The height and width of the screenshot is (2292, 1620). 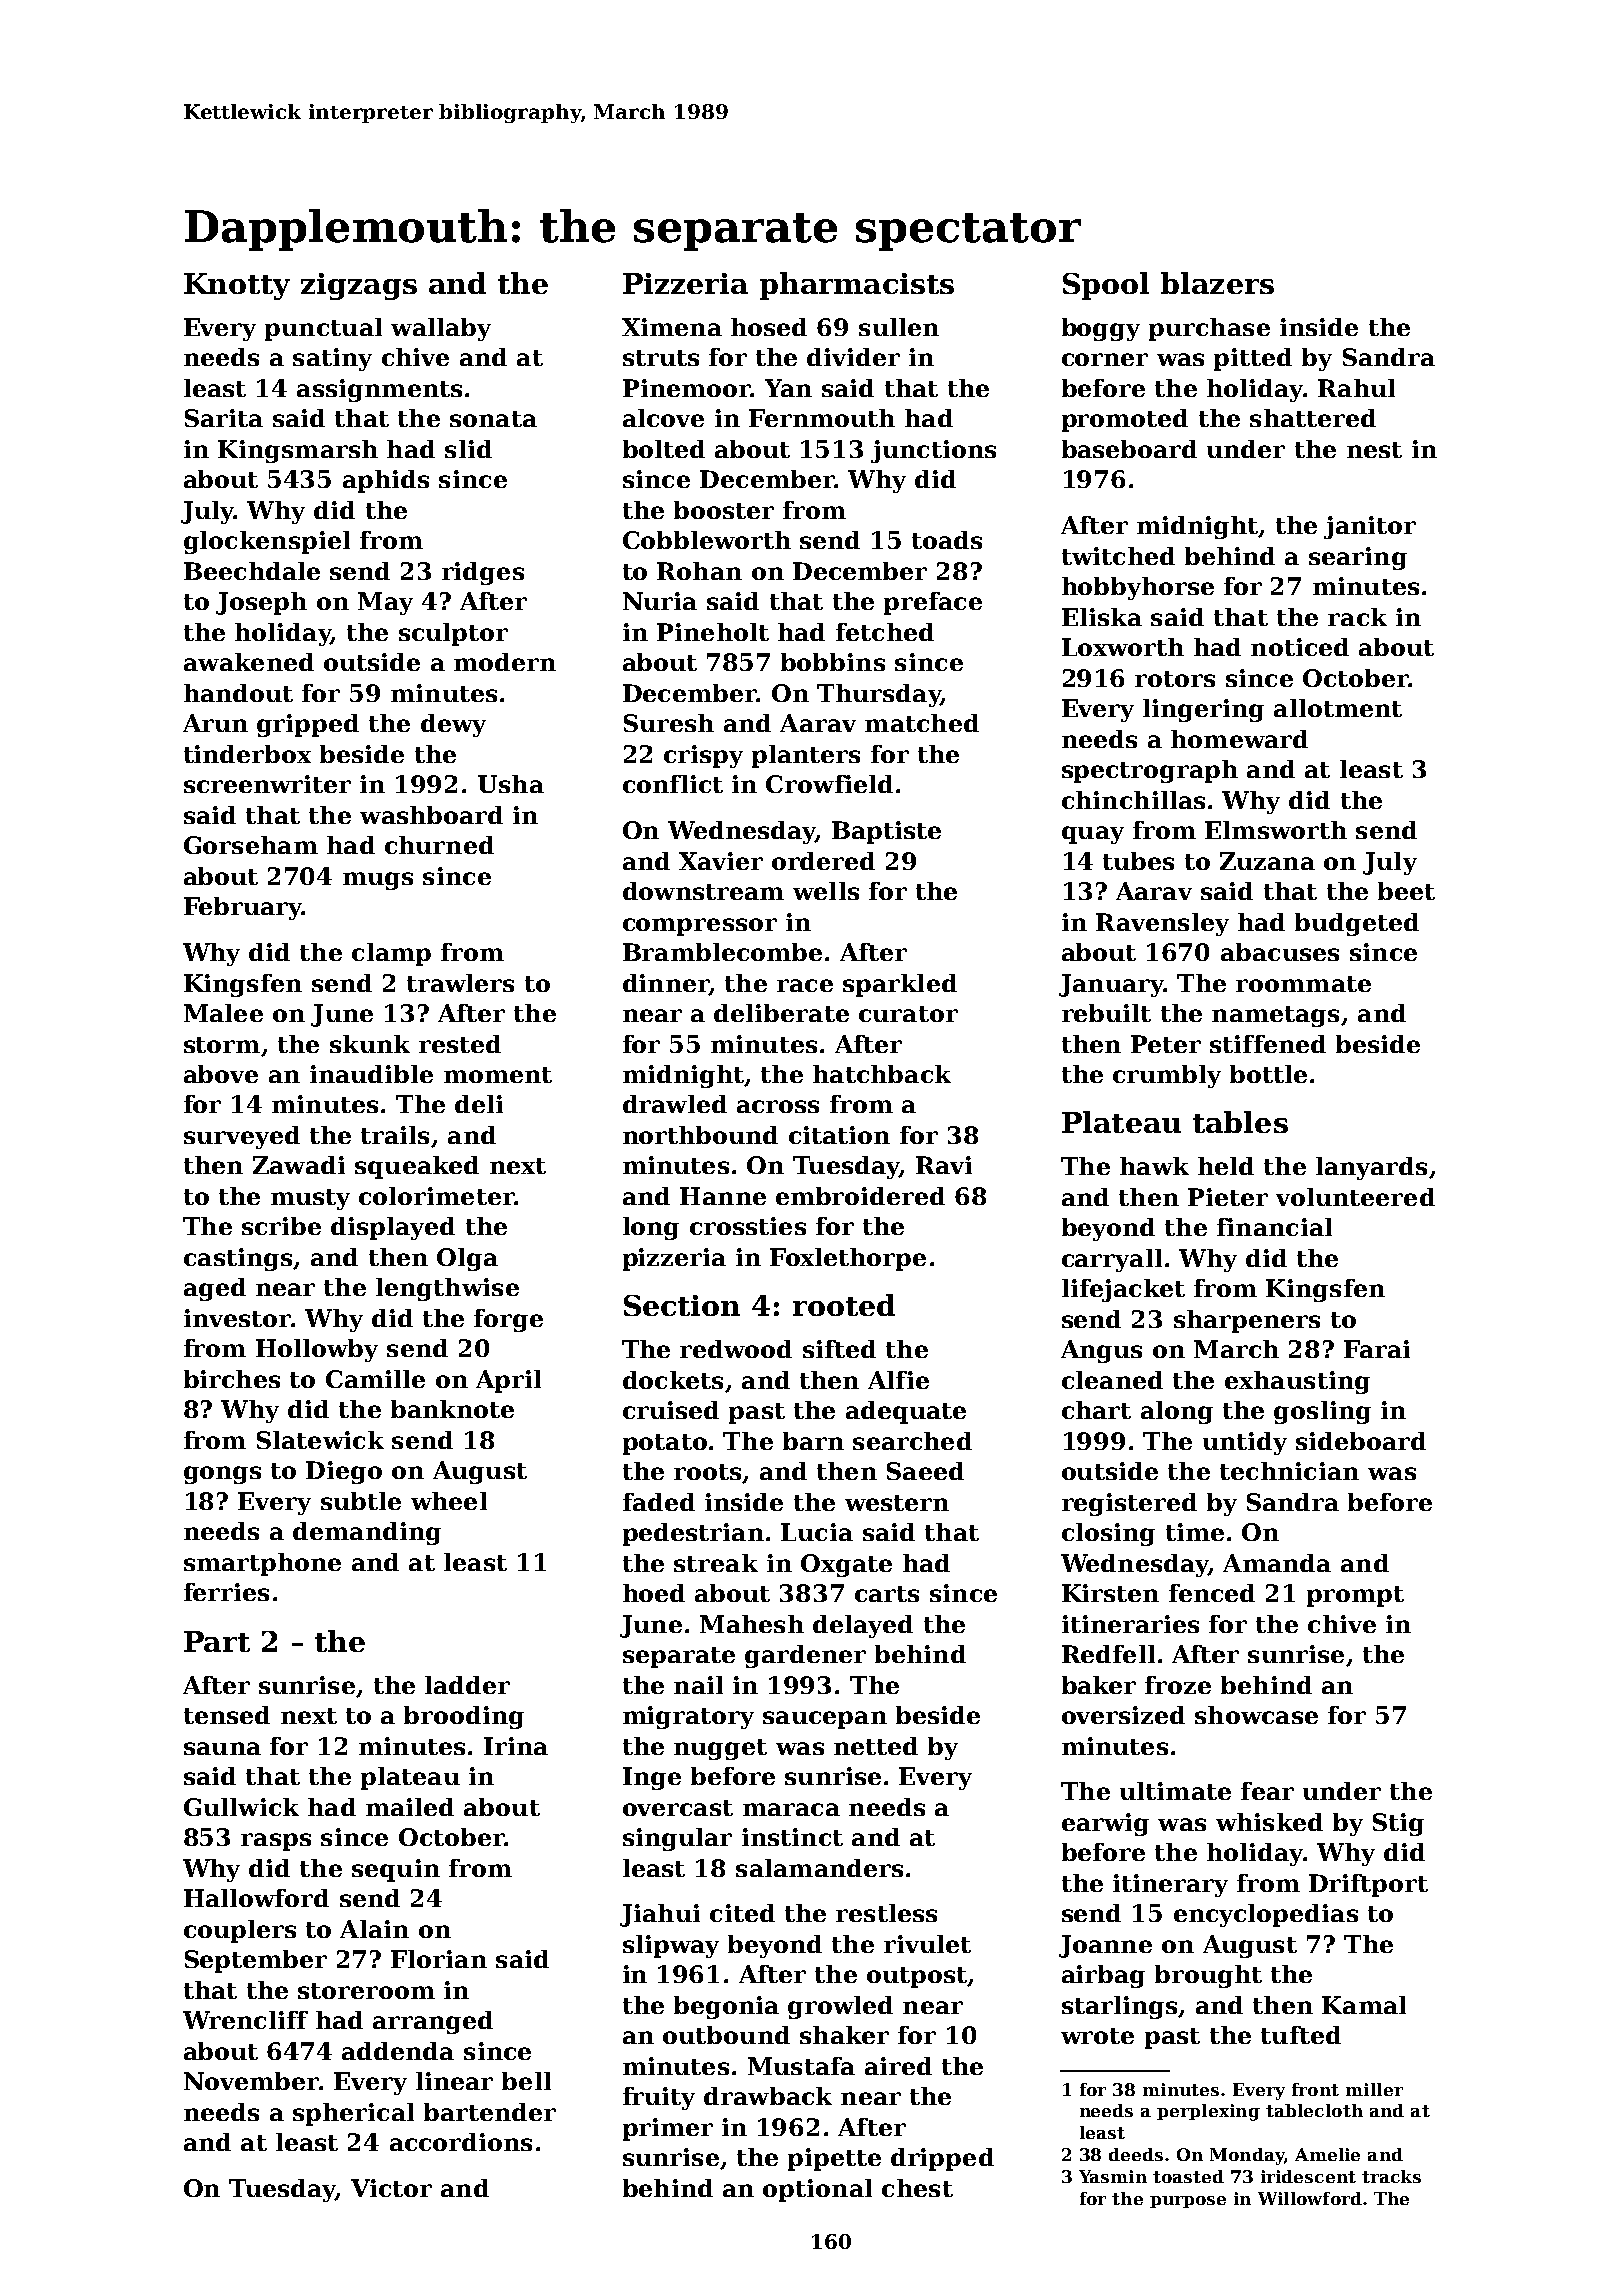 What do you see at coordinates (1170, 1885) in the screenshot?
I see `itinerary` at bounding box center [1170, 1885].
